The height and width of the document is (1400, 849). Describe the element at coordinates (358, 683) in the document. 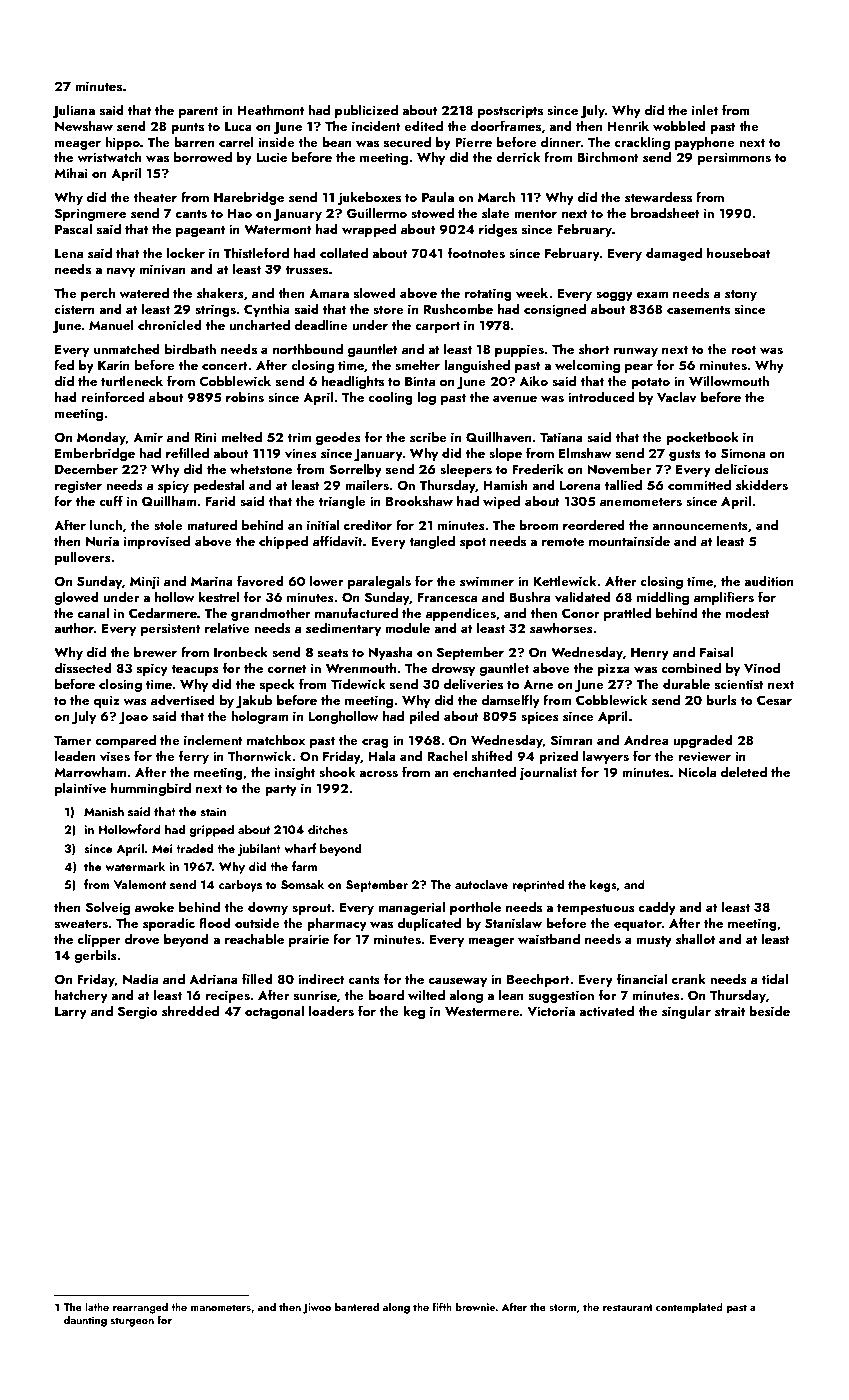

I see `Tidewick` at that location.
